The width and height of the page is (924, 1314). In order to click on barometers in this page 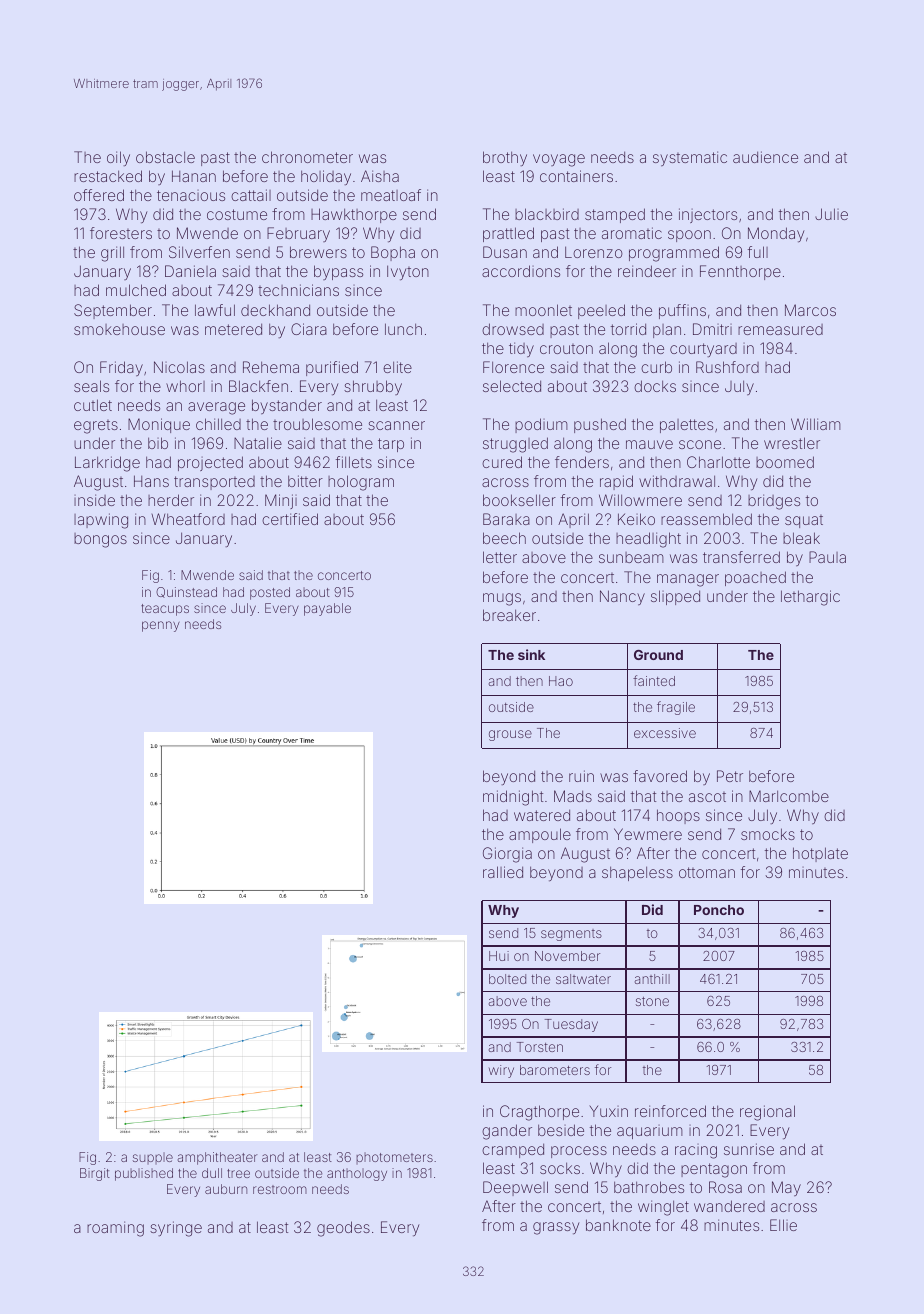, I will do `click(555, 1070)`.
